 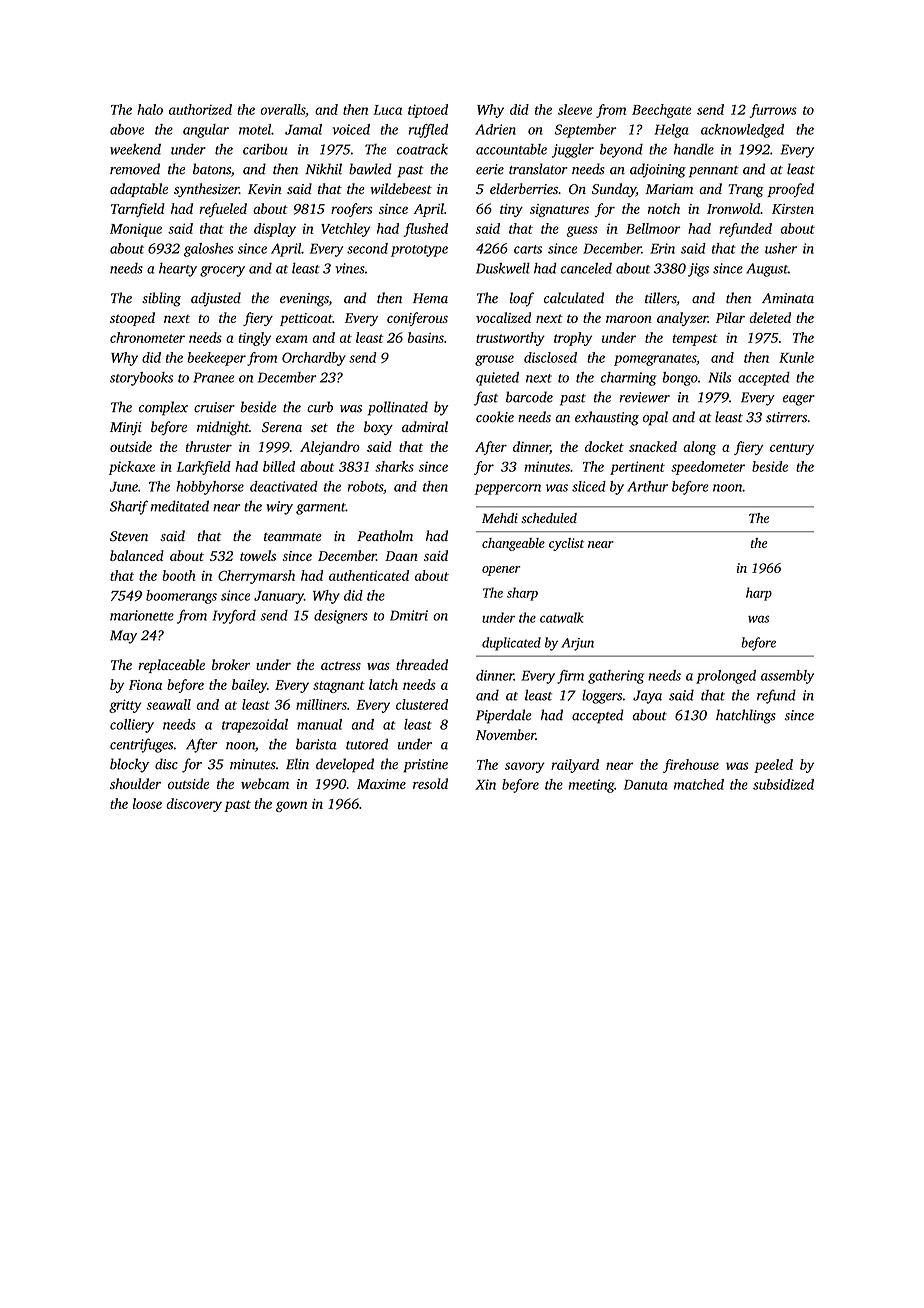 I want to click on sharks, so click(x=394, y=466).
